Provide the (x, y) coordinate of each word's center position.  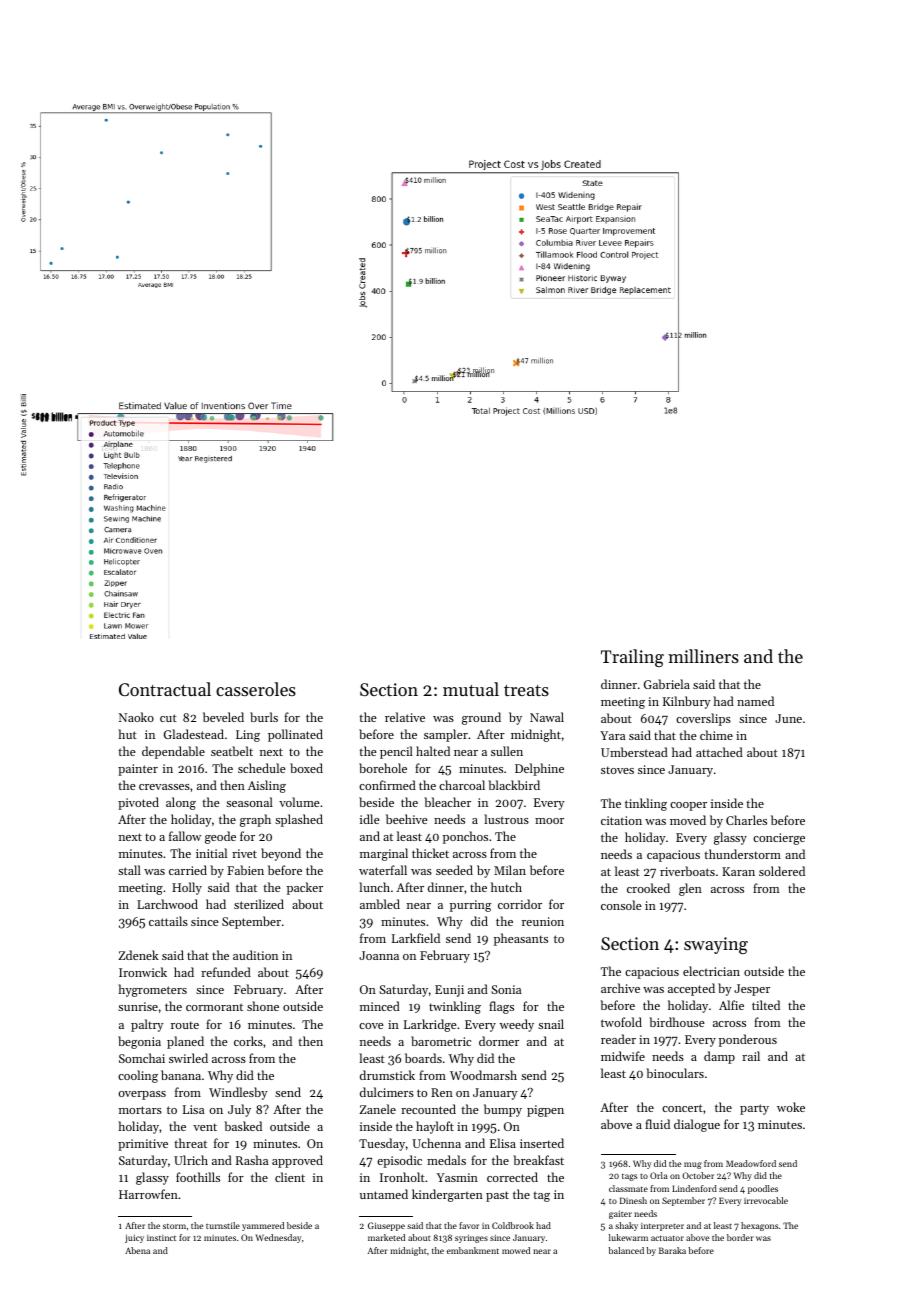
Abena (137, 1250)
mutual (471, 689)
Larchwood (167, 904)
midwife (623, 1056)
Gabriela (667, 684)
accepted (691, 989)
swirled (188, 1058)
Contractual (165, 689)
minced (380, 1006)
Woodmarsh (483, 1075)
